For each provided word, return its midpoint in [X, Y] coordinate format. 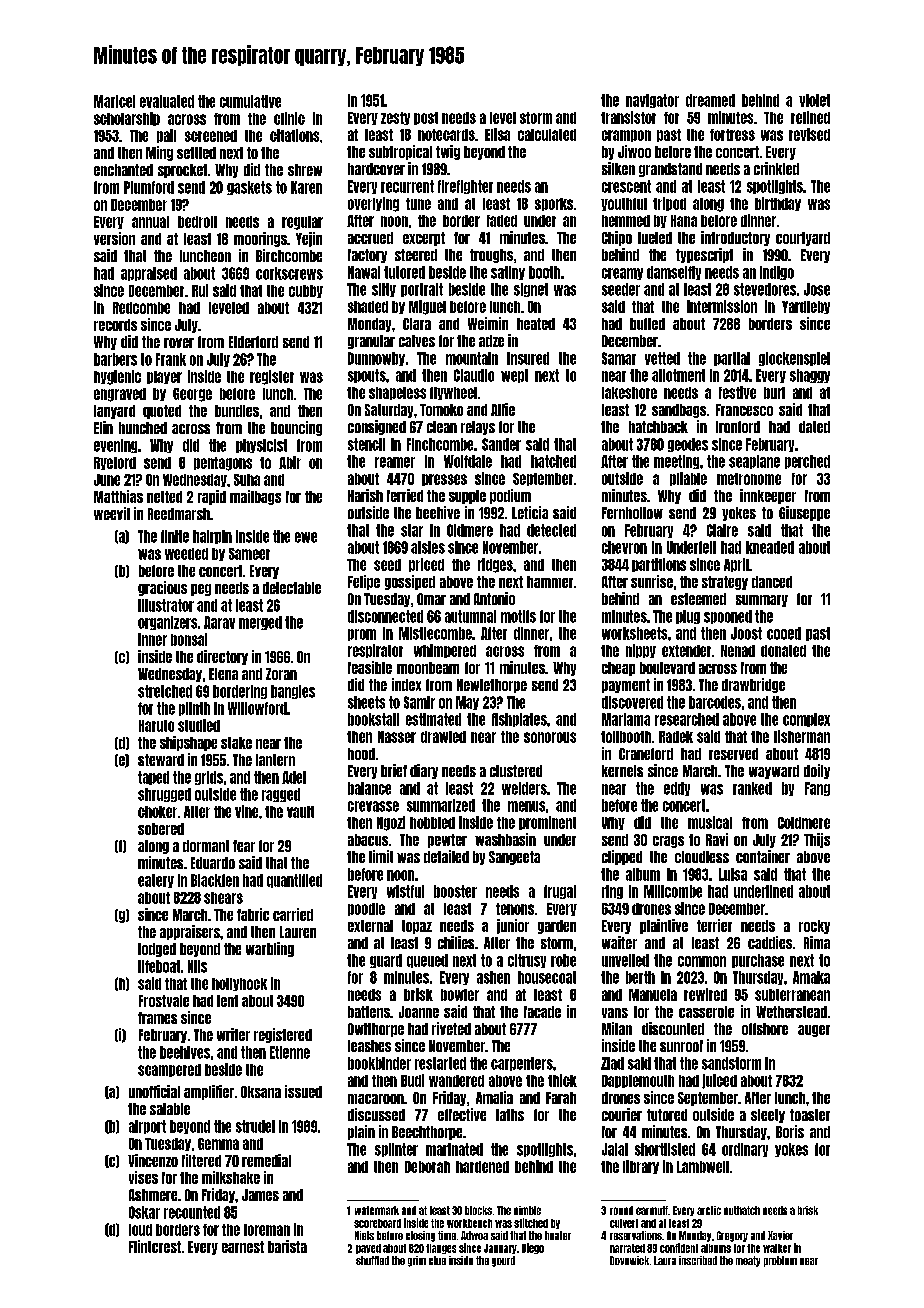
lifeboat [159, 966]
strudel [255, 1126]
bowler [460, 995]
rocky [814, 927]
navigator [652, 101]
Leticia [530, 512]
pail [166, 136]
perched [807, 462]
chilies [456, 942]
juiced [719, 1081]
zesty [395, 118]
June [107, 480]
